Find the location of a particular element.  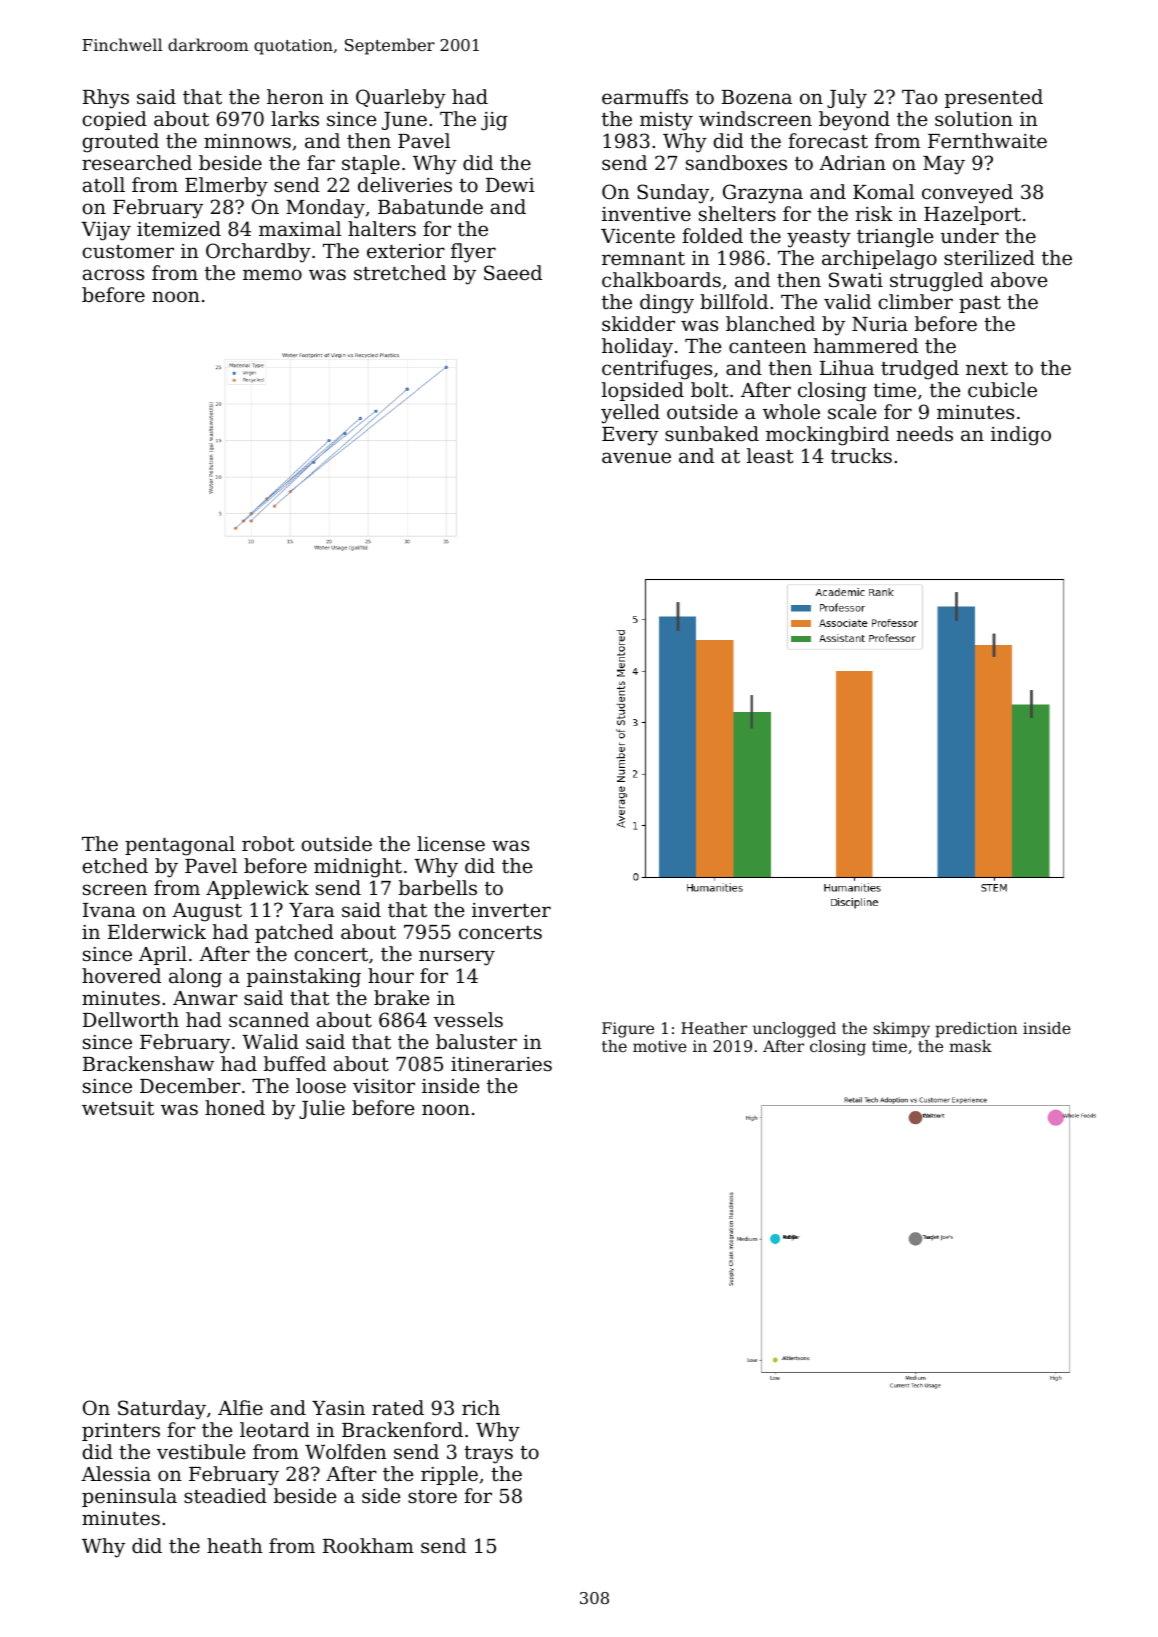

avenue is located at coordinates (636, 457).
